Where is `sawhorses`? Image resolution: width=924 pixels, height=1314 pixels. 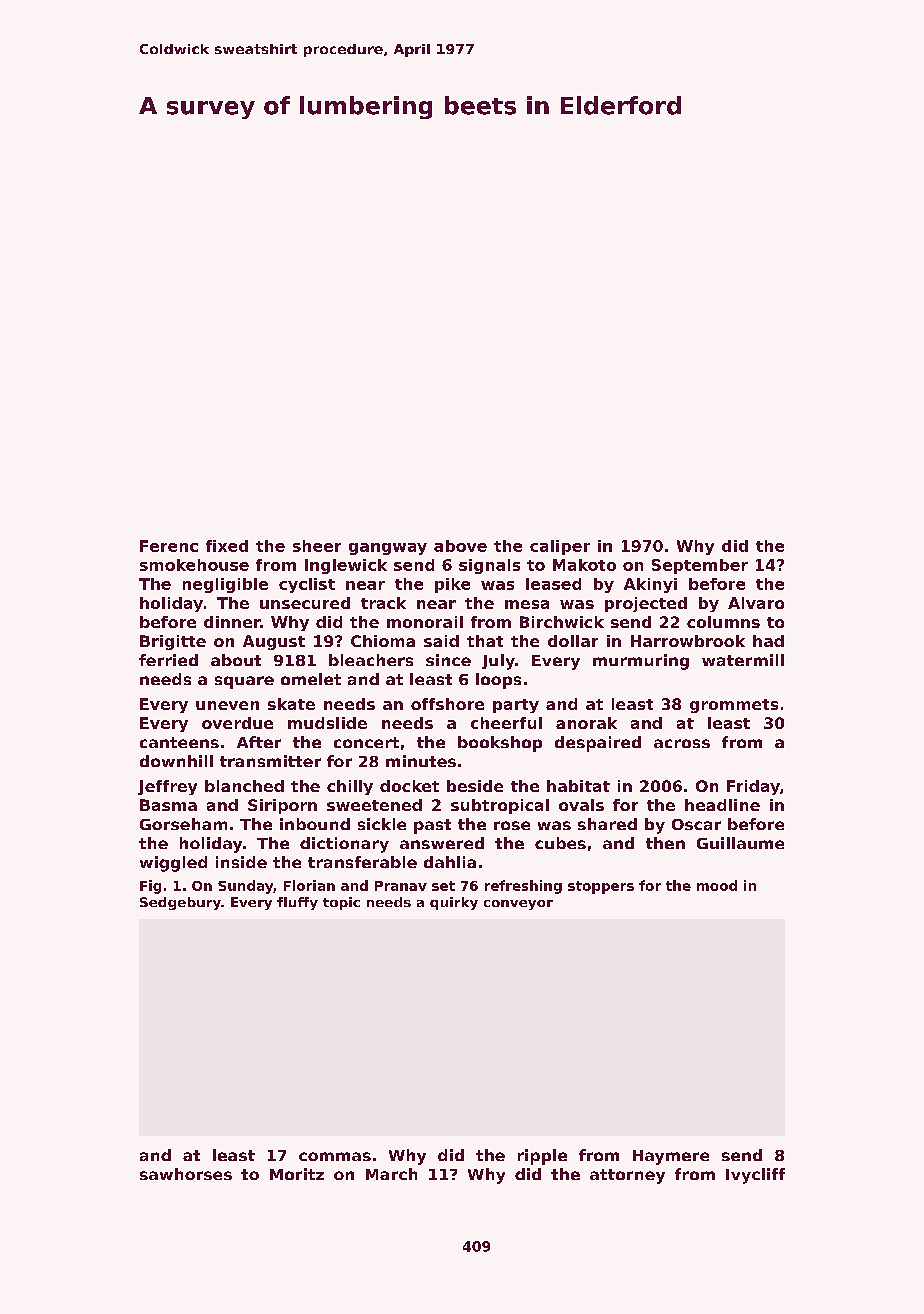 sawhorses is located at coordinates (186, 1174).
